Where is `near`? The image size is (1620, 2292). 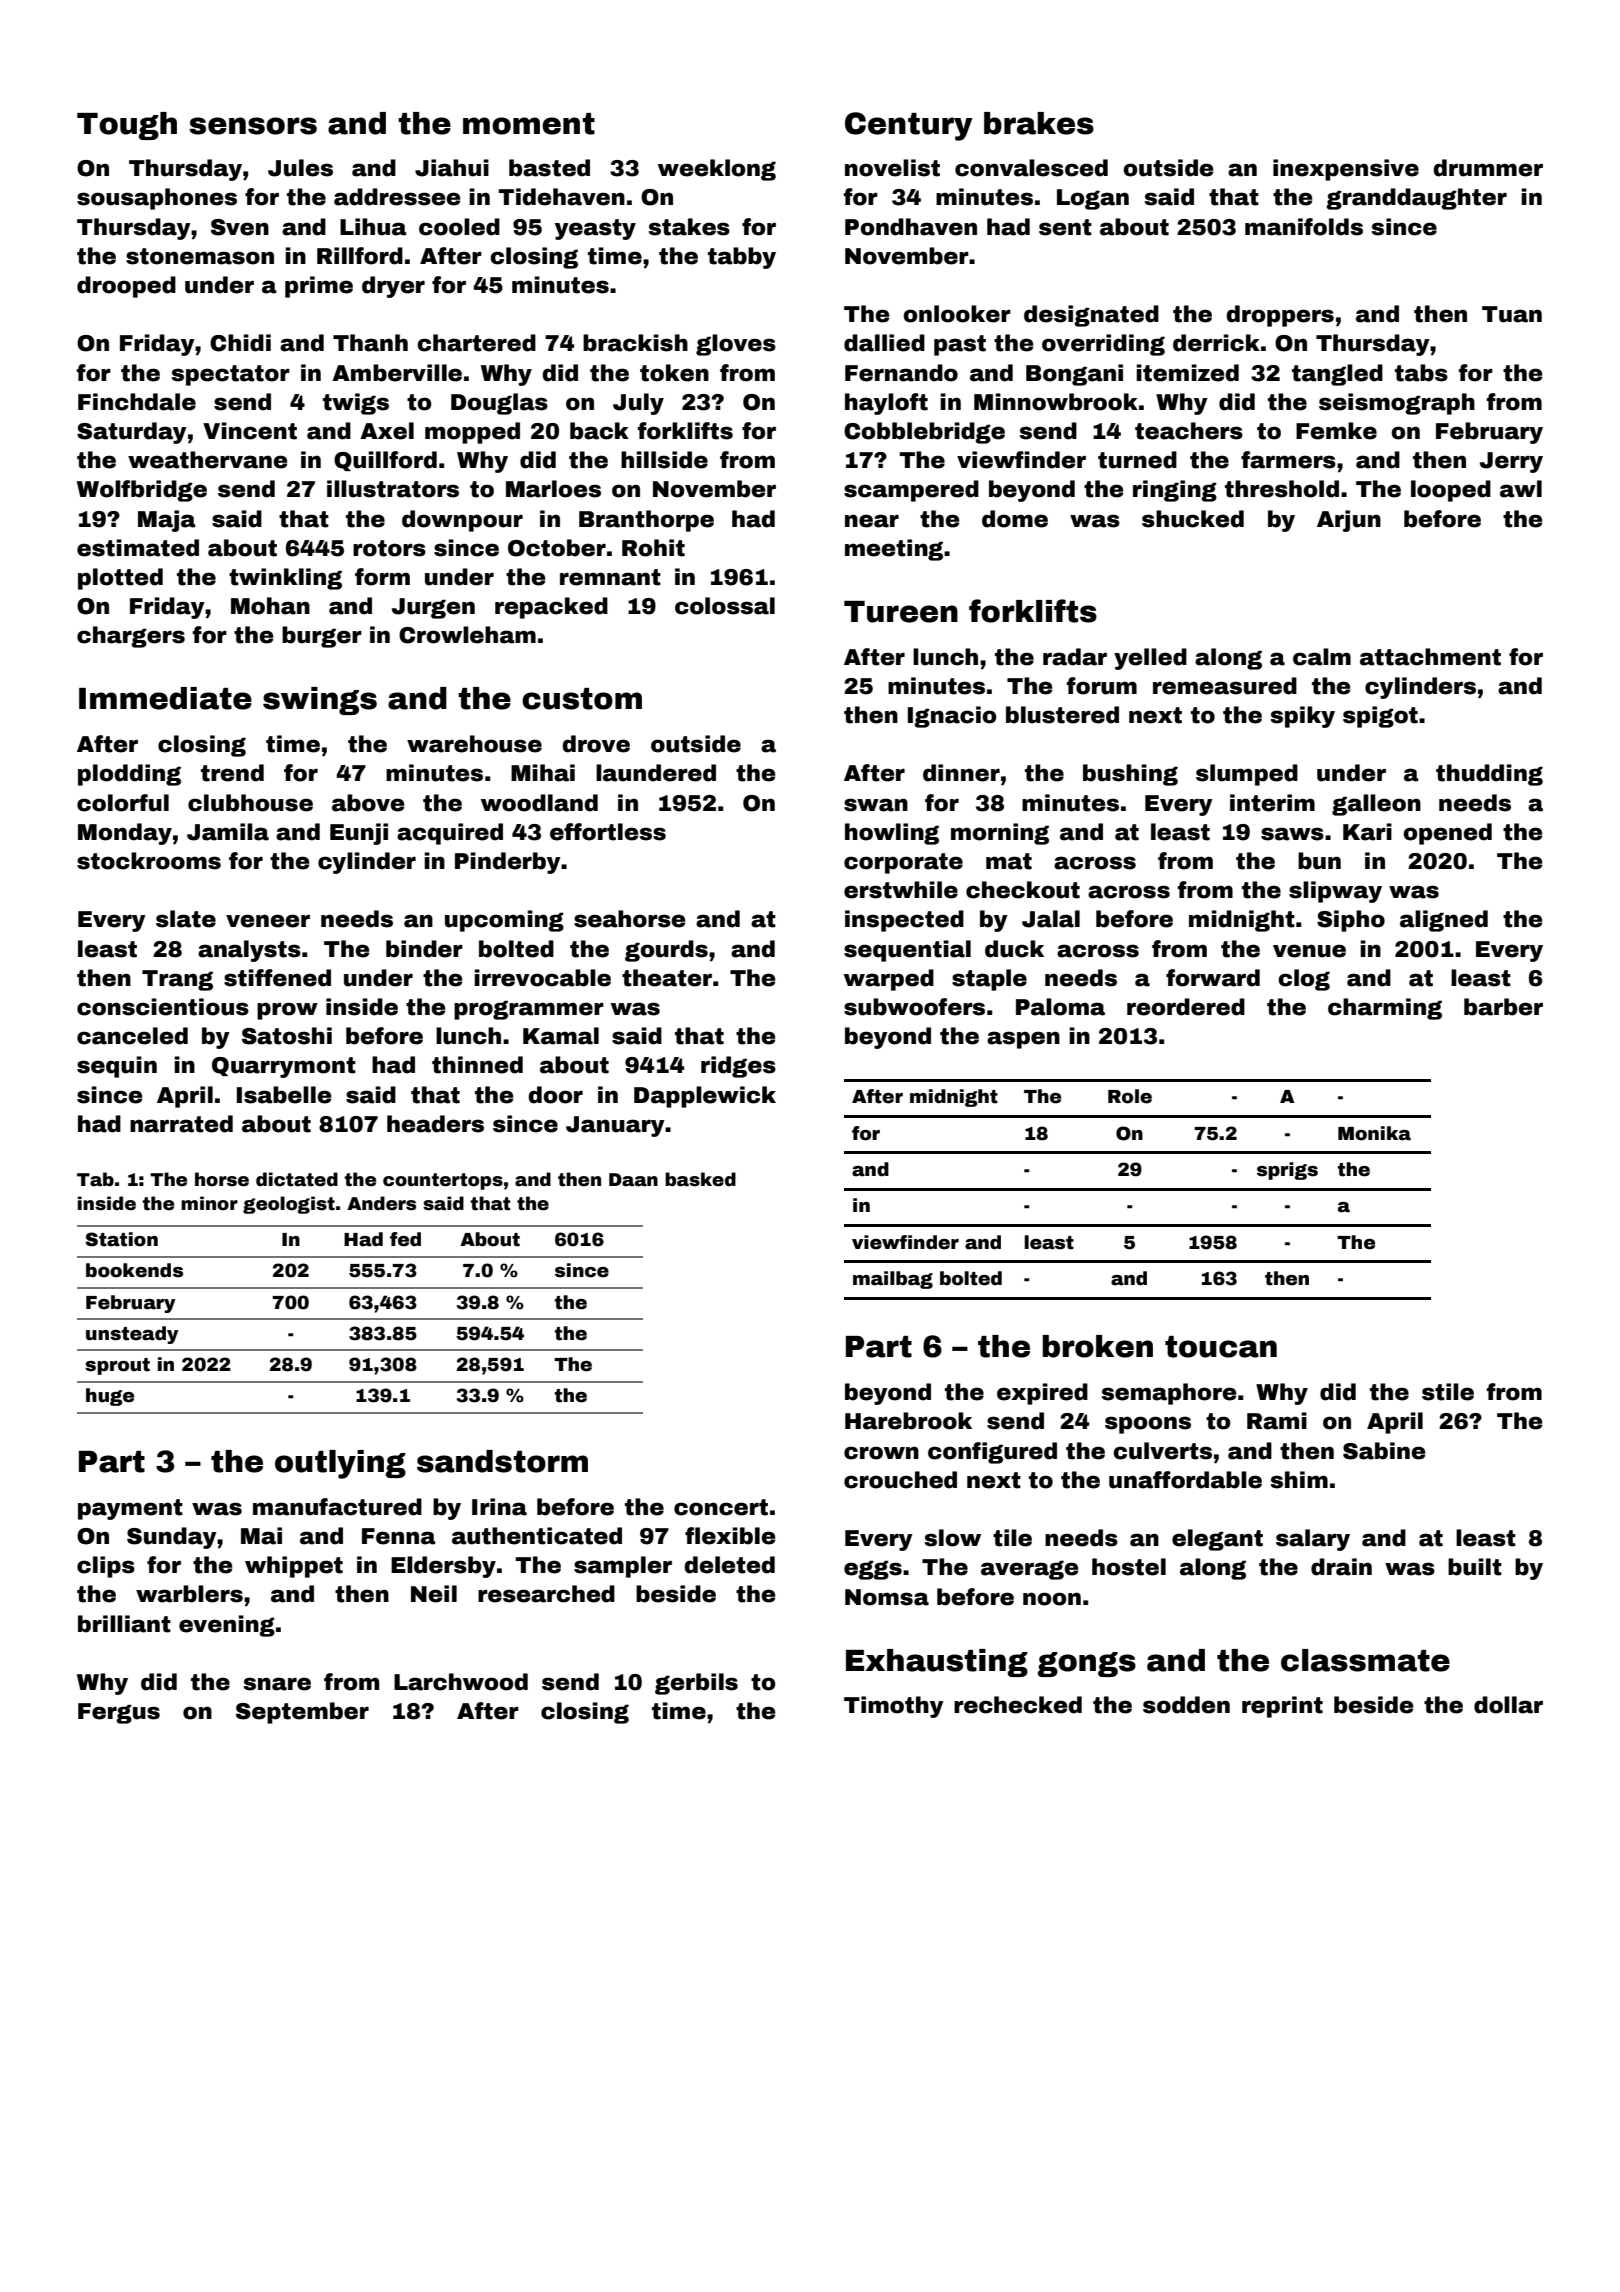
near is located at coordinates (872, 521).
